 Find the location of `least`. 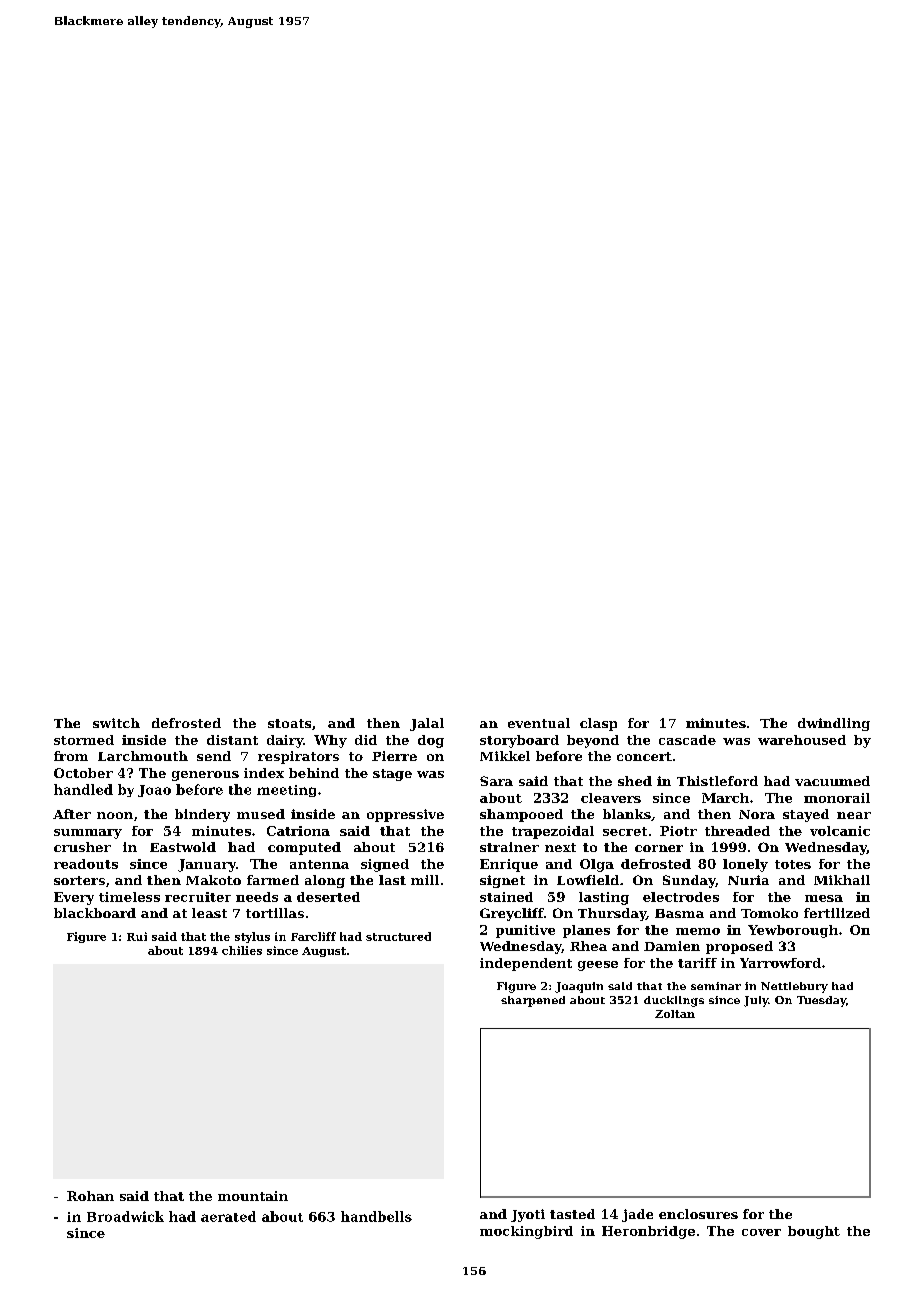

least is located at coordinates (209, 913).
